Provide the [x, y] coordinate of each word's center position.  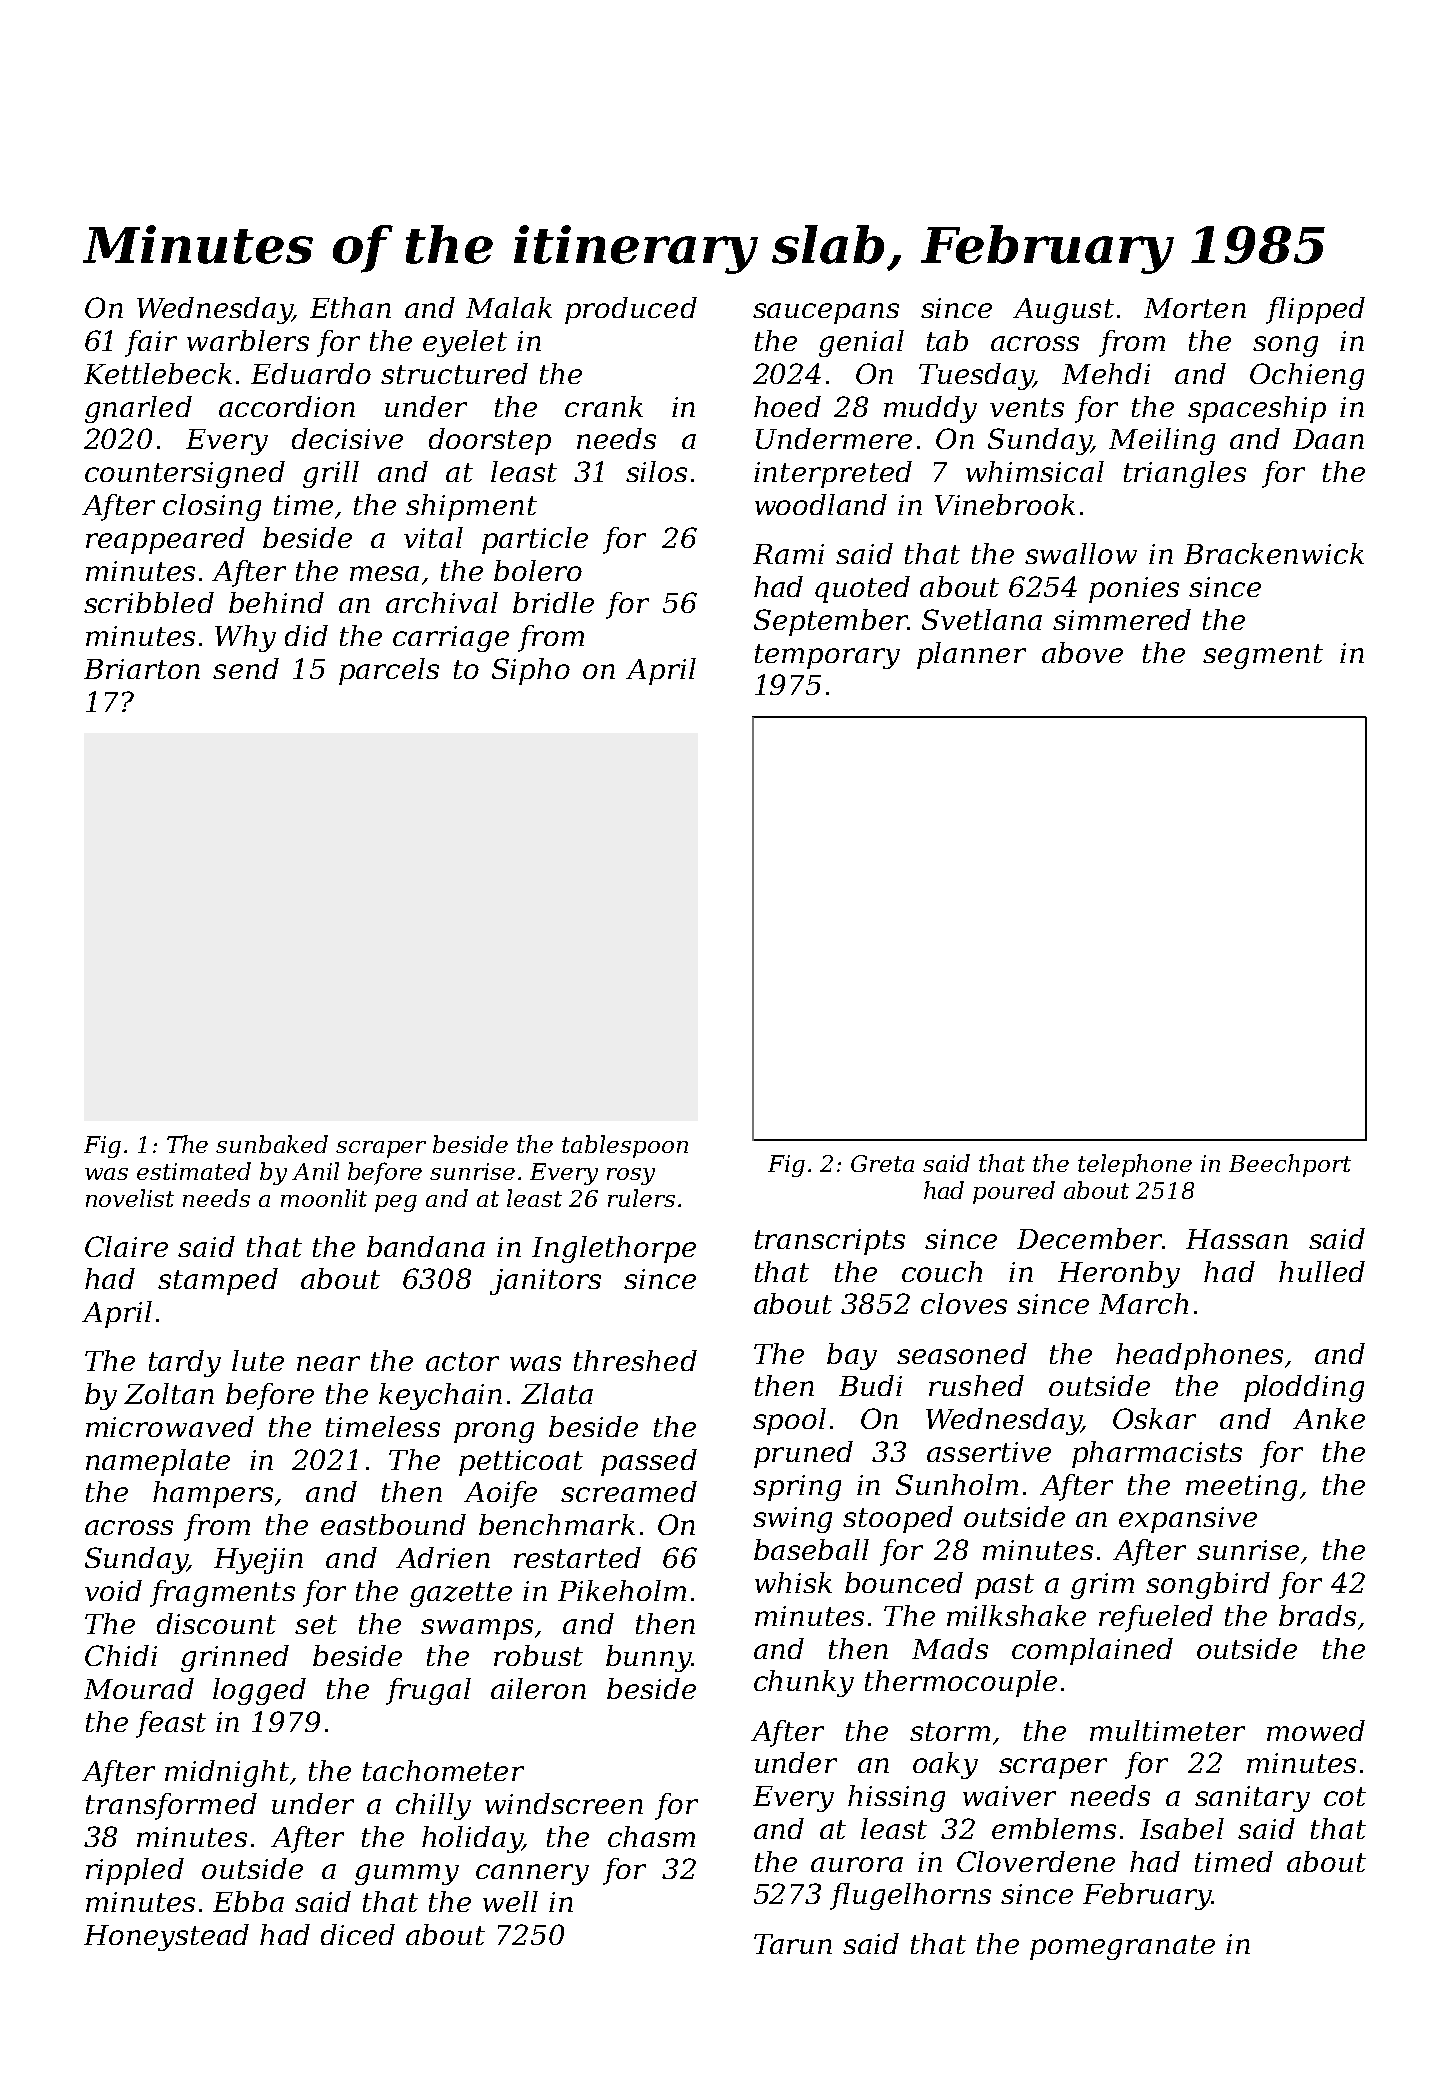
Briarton [142, 669]
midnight [227, 1773]
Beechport [1290, 1165]
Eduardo [311, 373]
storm [950, 1731]
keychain [440, 1396]
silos [656, 471]
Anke [1329, 1418]
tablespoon [625, 1146]
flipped [1315, 310]
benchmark [557, 1524]
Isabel [1182, 1828]
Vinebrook [1005, 504]
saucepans [826, 313]
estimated [194, 1171]
